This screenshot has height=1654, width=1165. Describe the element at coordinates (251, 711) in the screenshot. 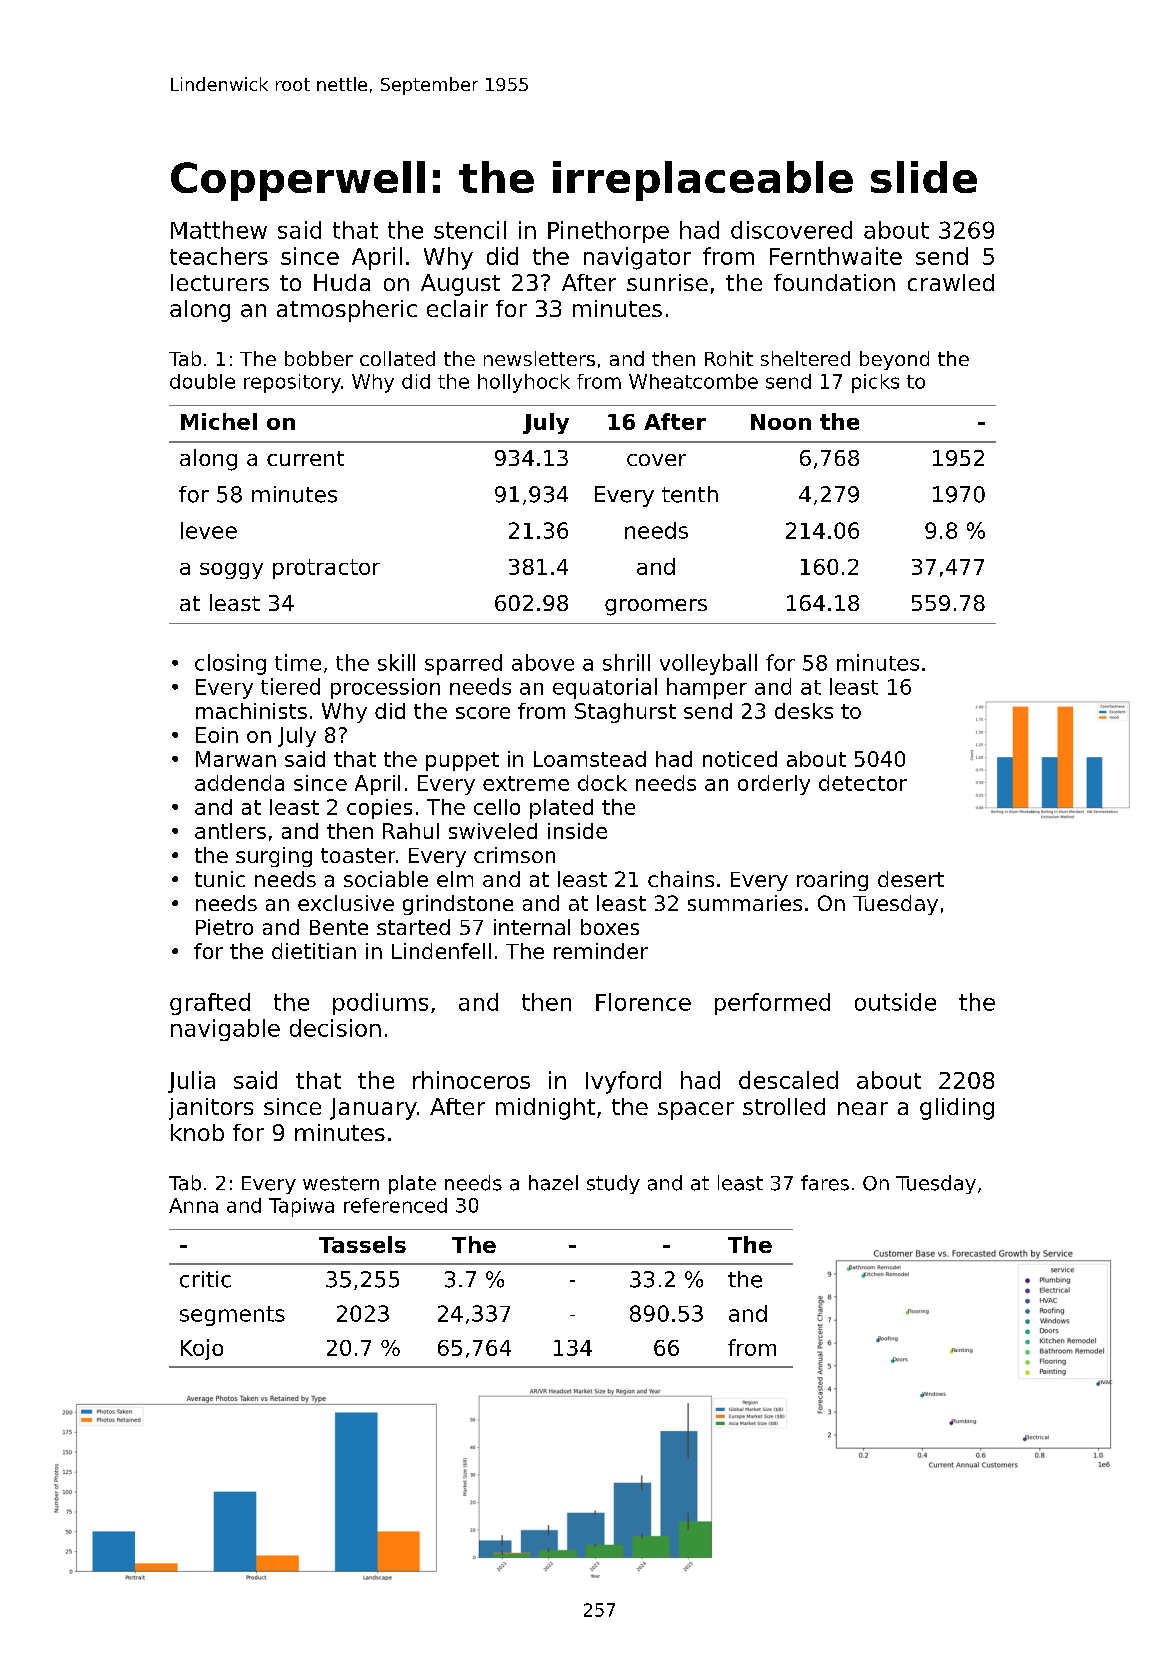

I see `machinists` at that location.
